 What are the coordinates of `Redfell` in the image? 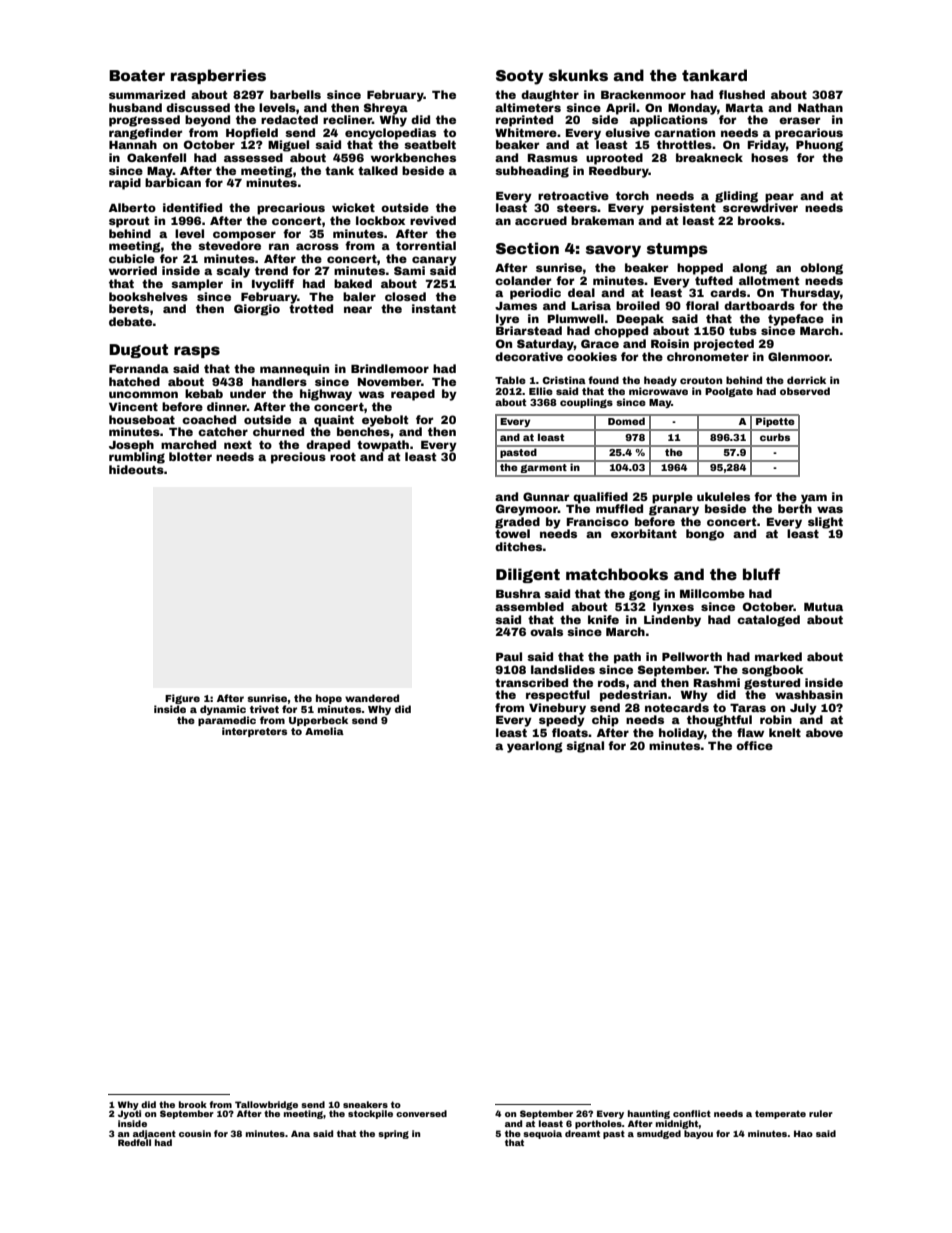 It's located at (134, 1142).
